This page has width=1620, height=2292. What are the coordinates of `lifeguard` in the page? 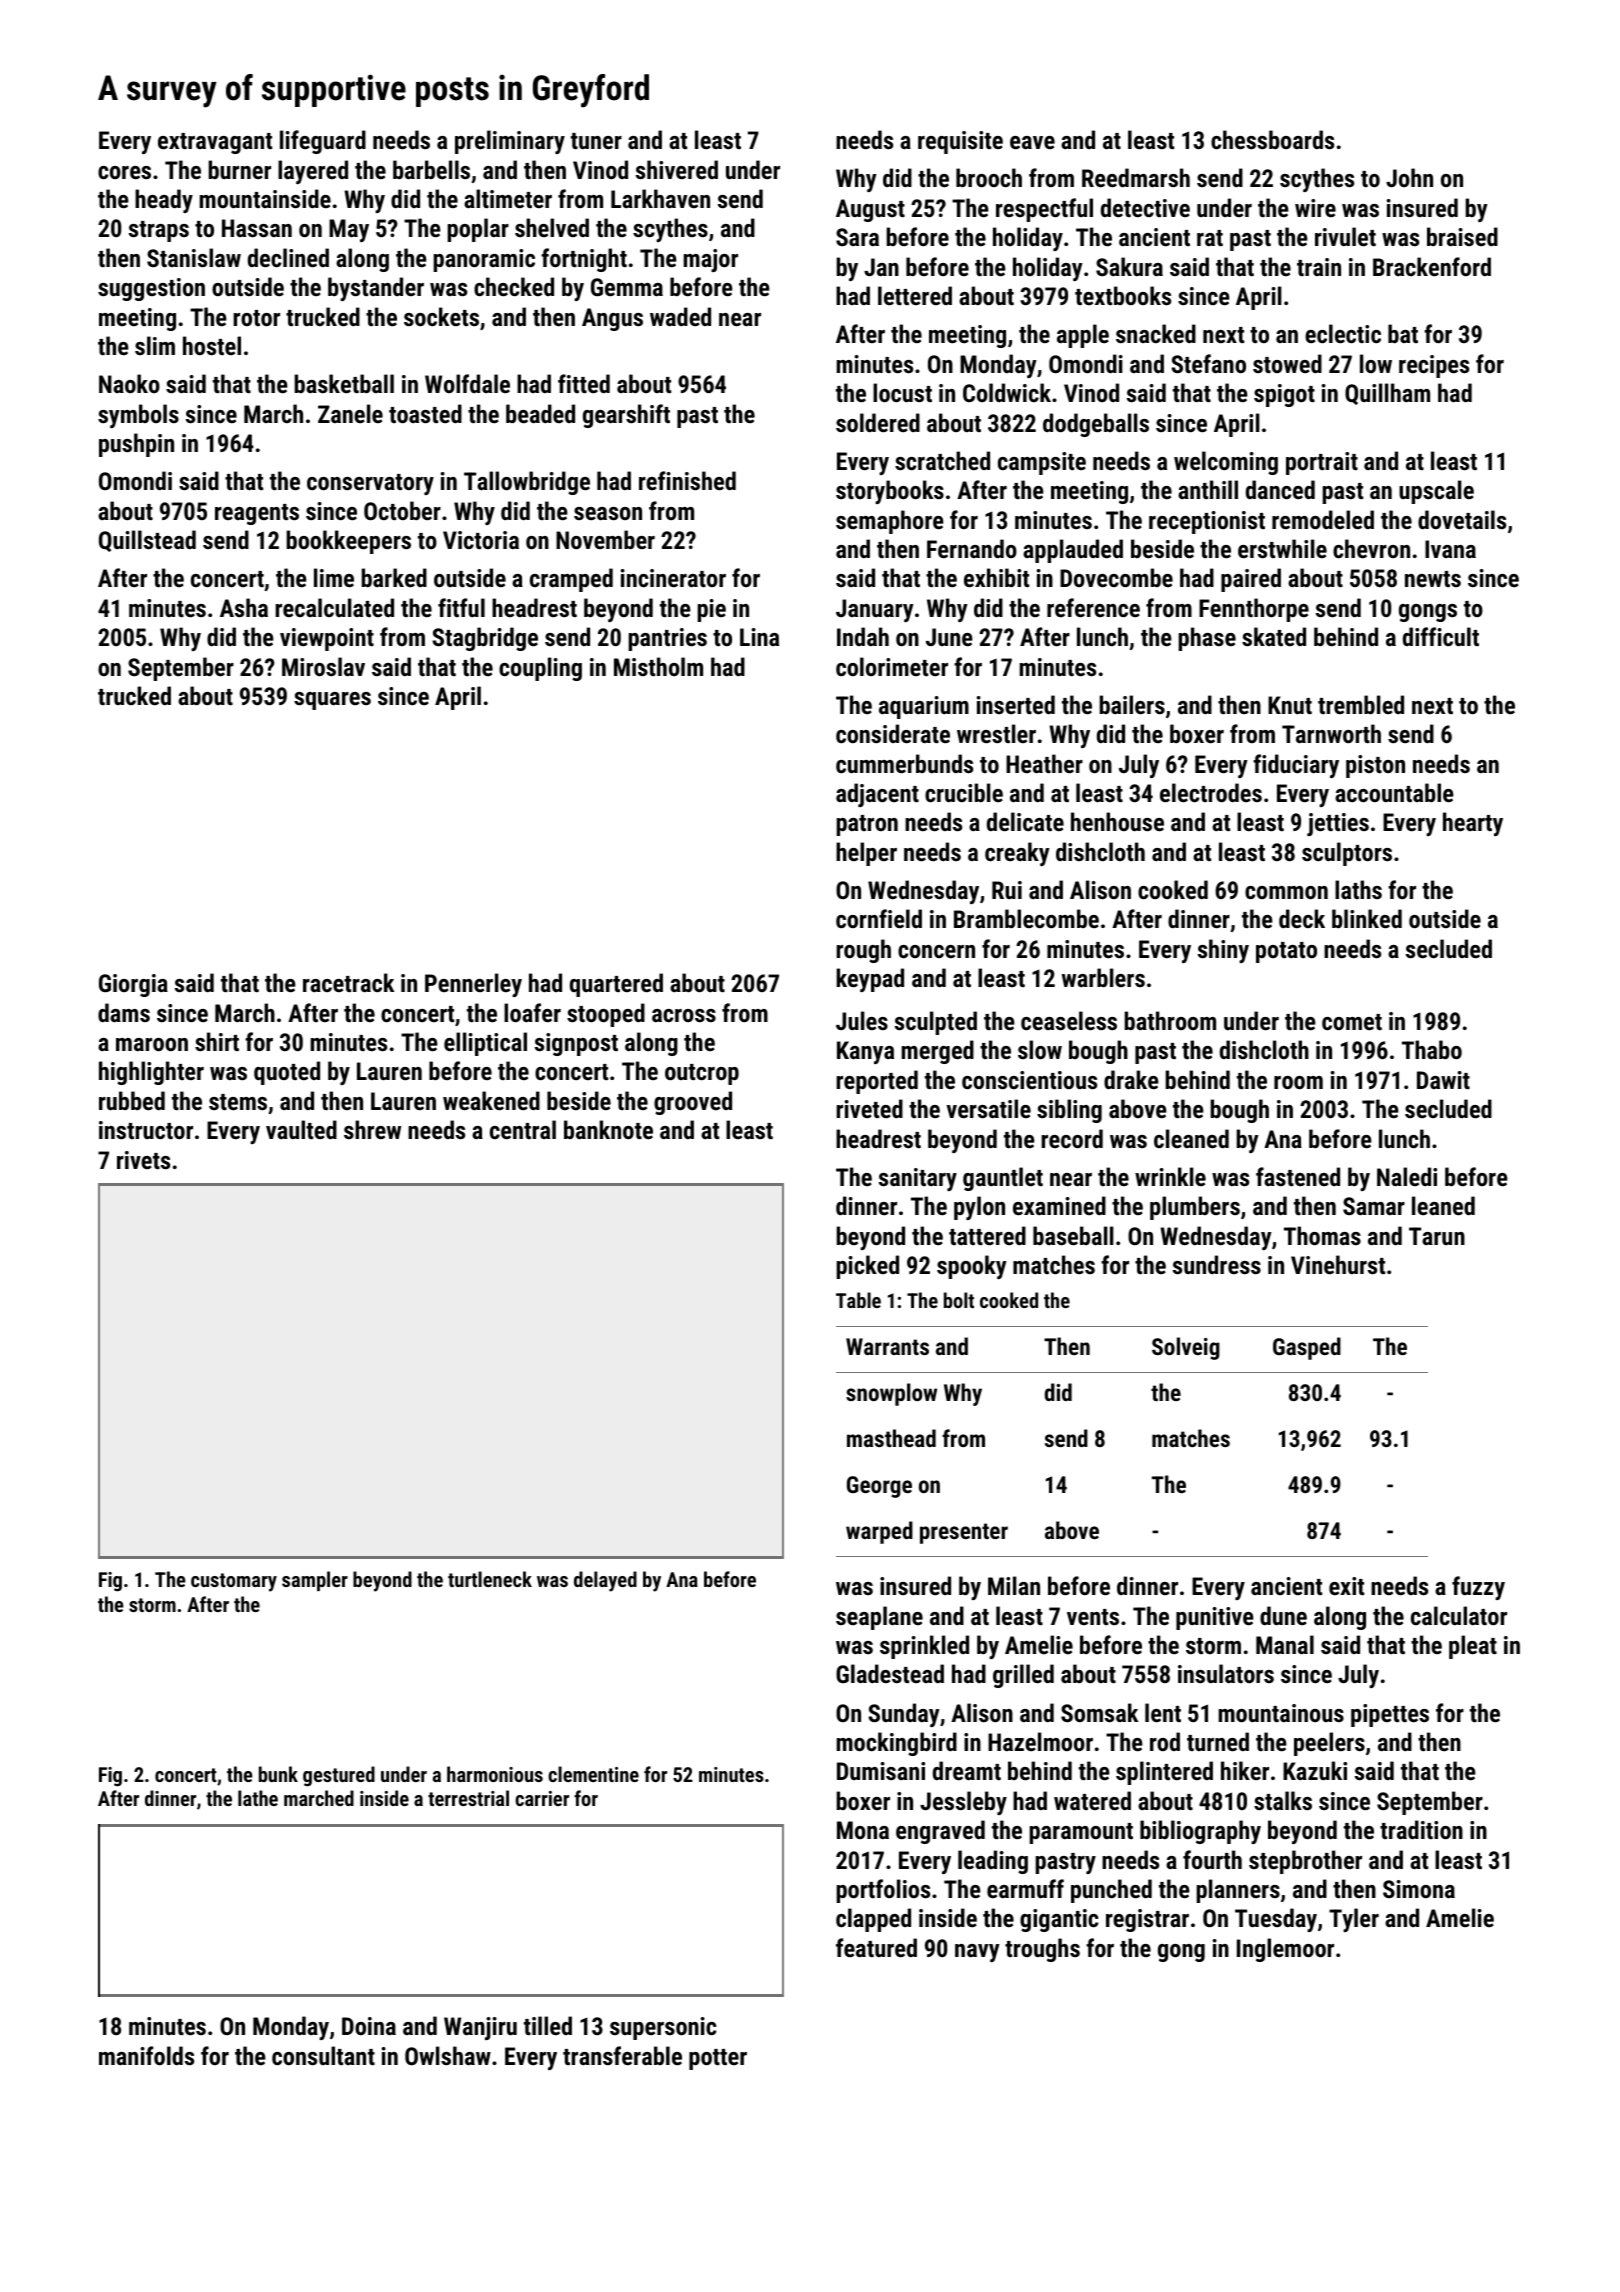 It's located at (323, 142).
